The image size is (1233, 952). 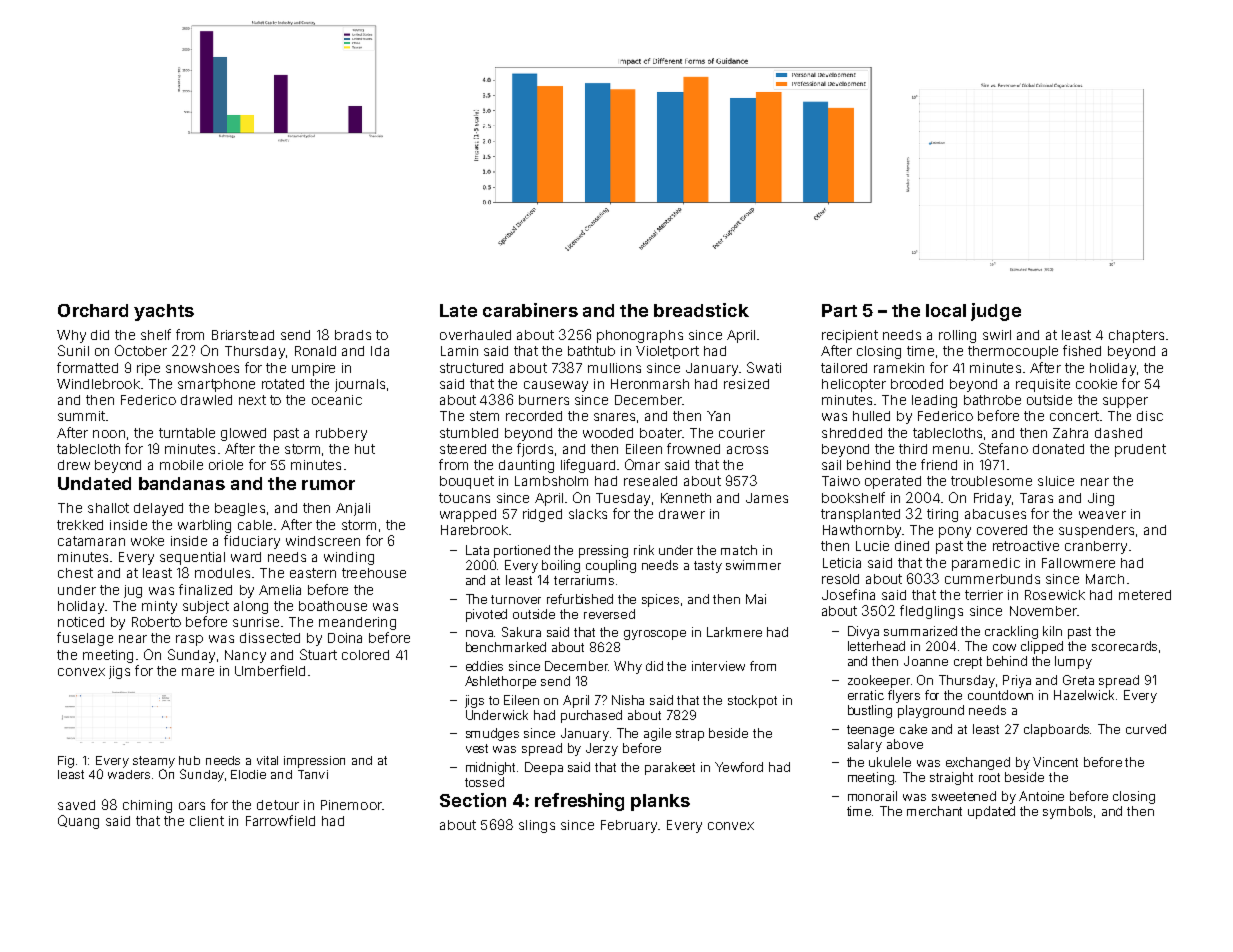 I want to click on yachts, so click(x=164, y=312).
